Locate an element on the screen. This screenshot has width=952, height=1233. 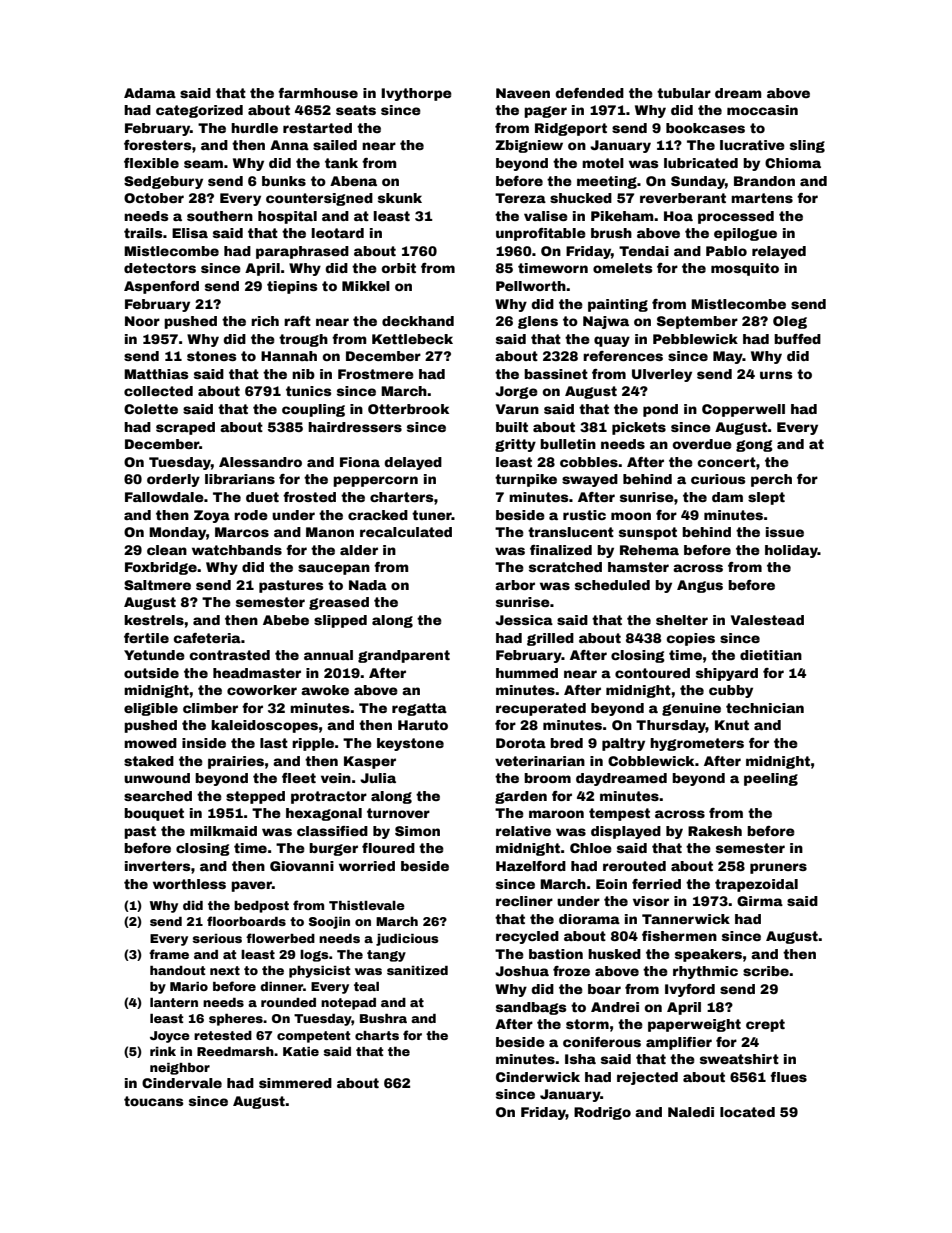
Julia is located at coordinates (378, 778).
